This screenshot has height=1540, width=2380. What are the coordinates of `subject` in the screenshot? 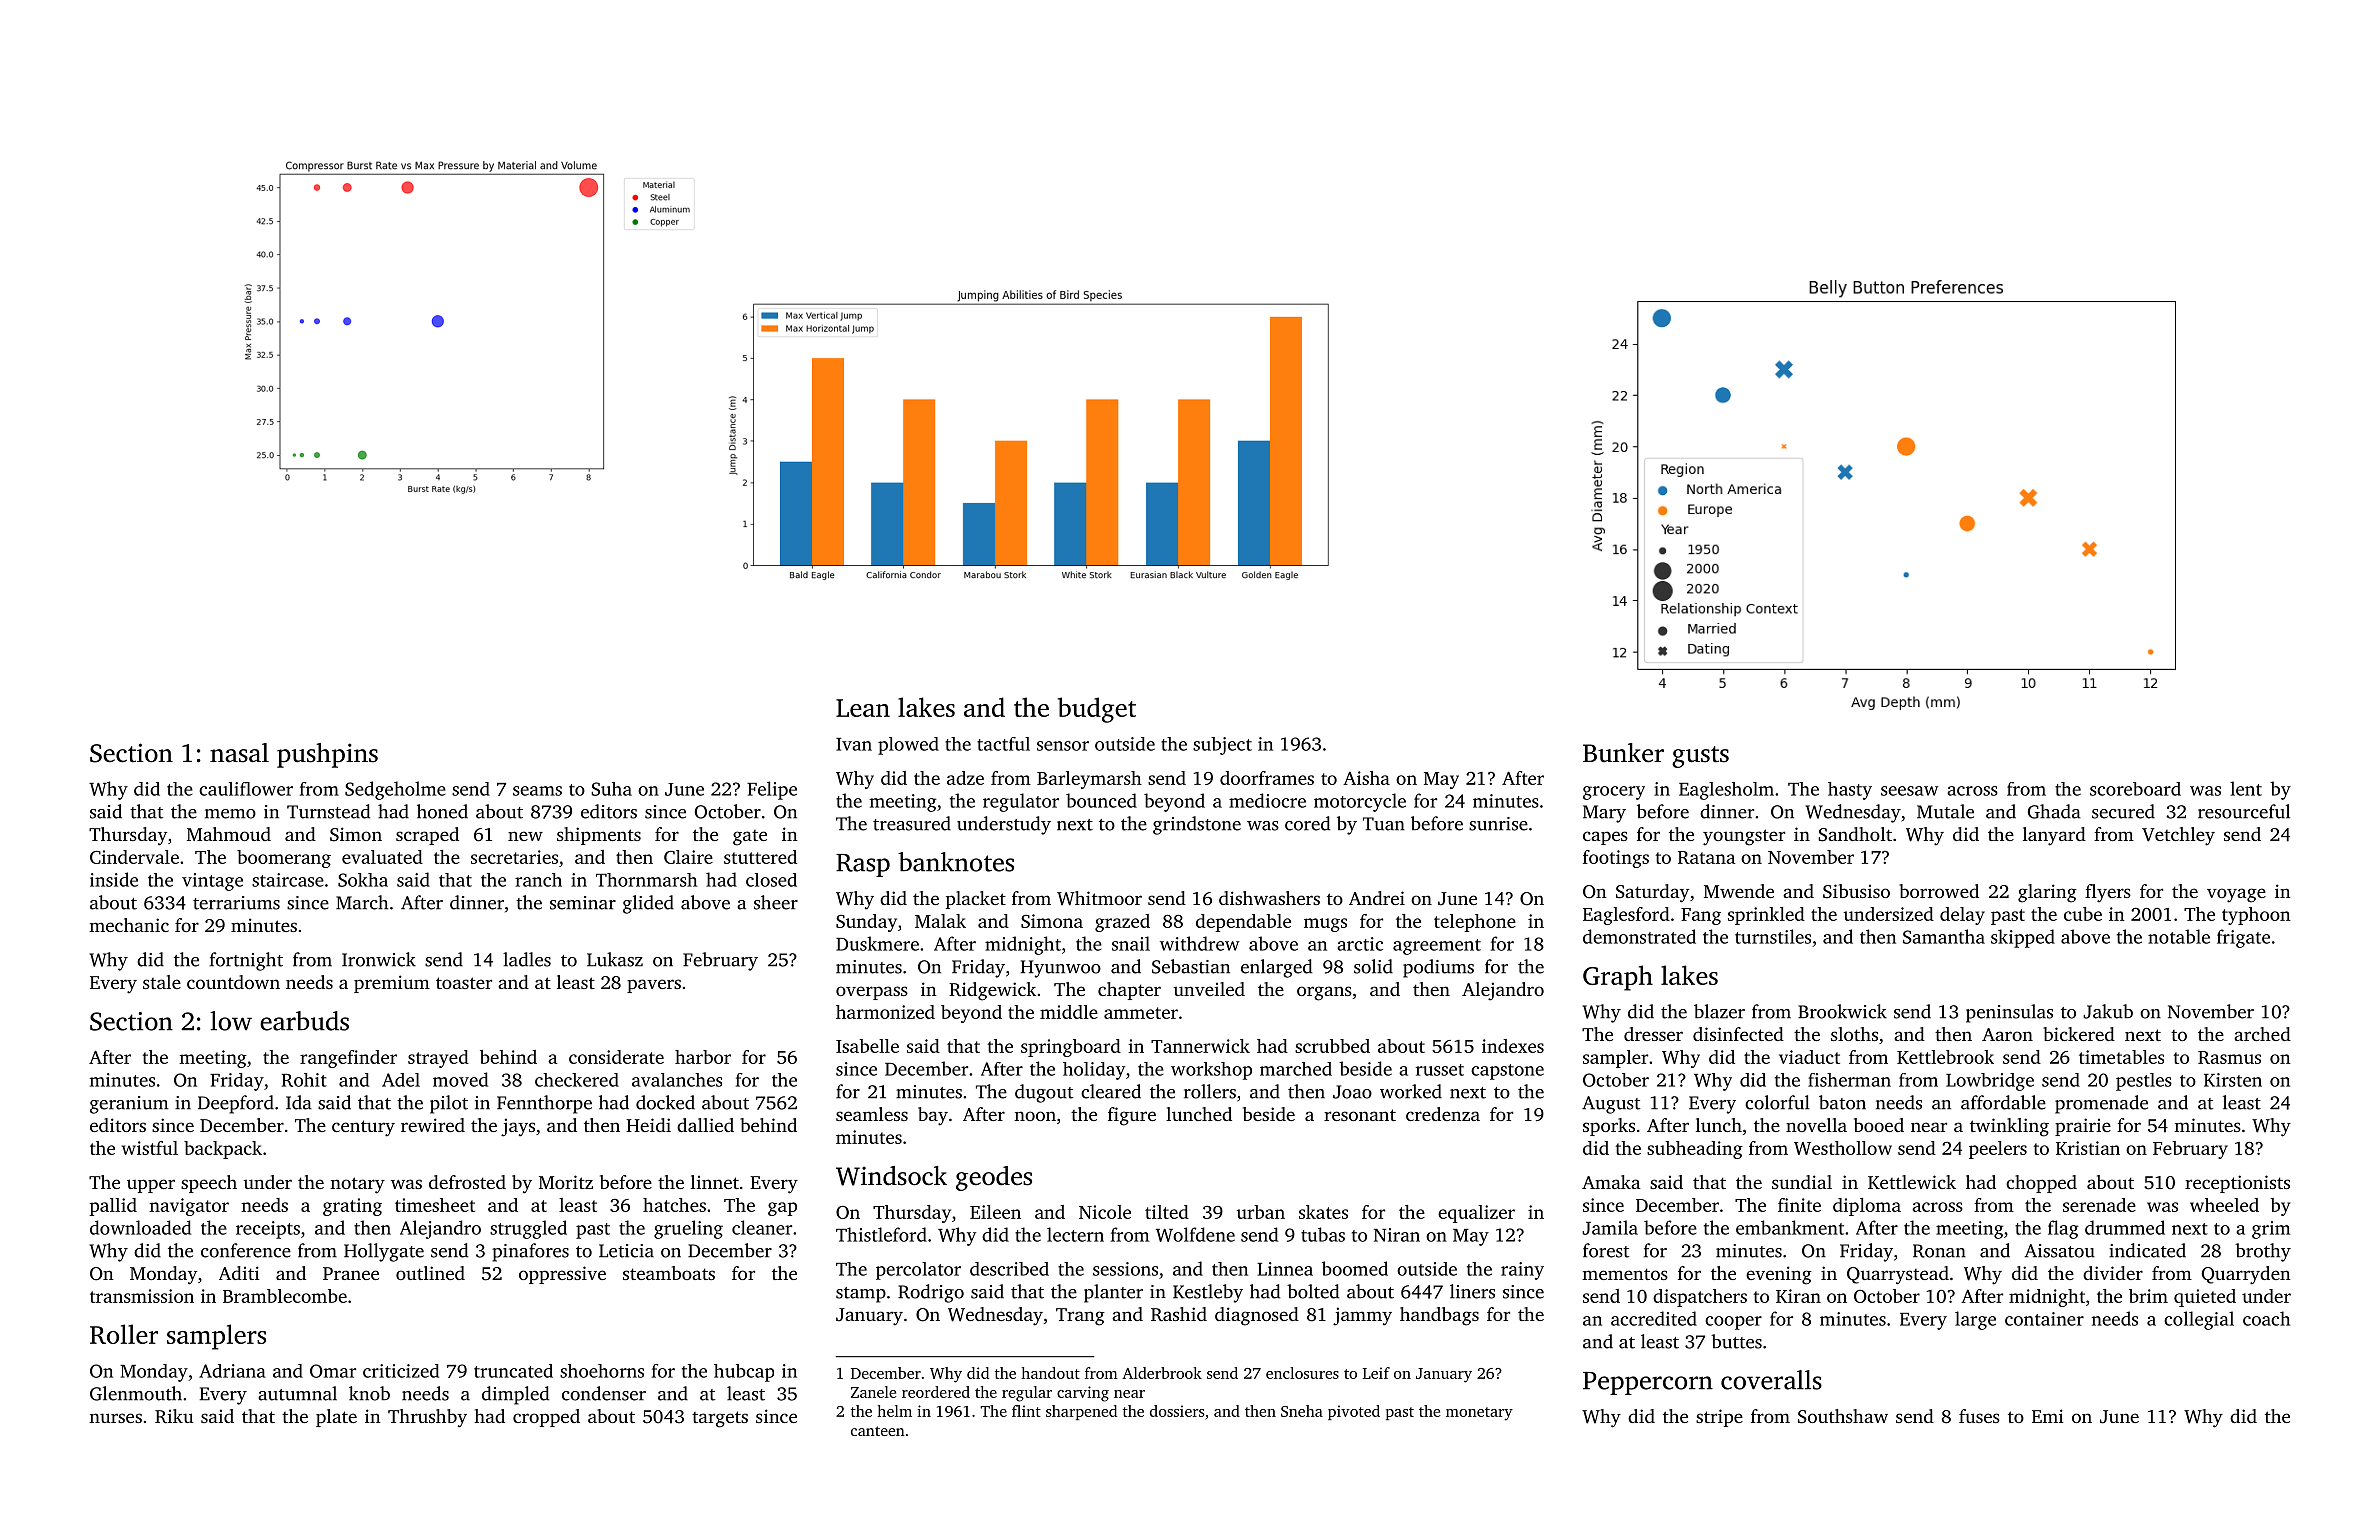 It's located at (1222, 746).
